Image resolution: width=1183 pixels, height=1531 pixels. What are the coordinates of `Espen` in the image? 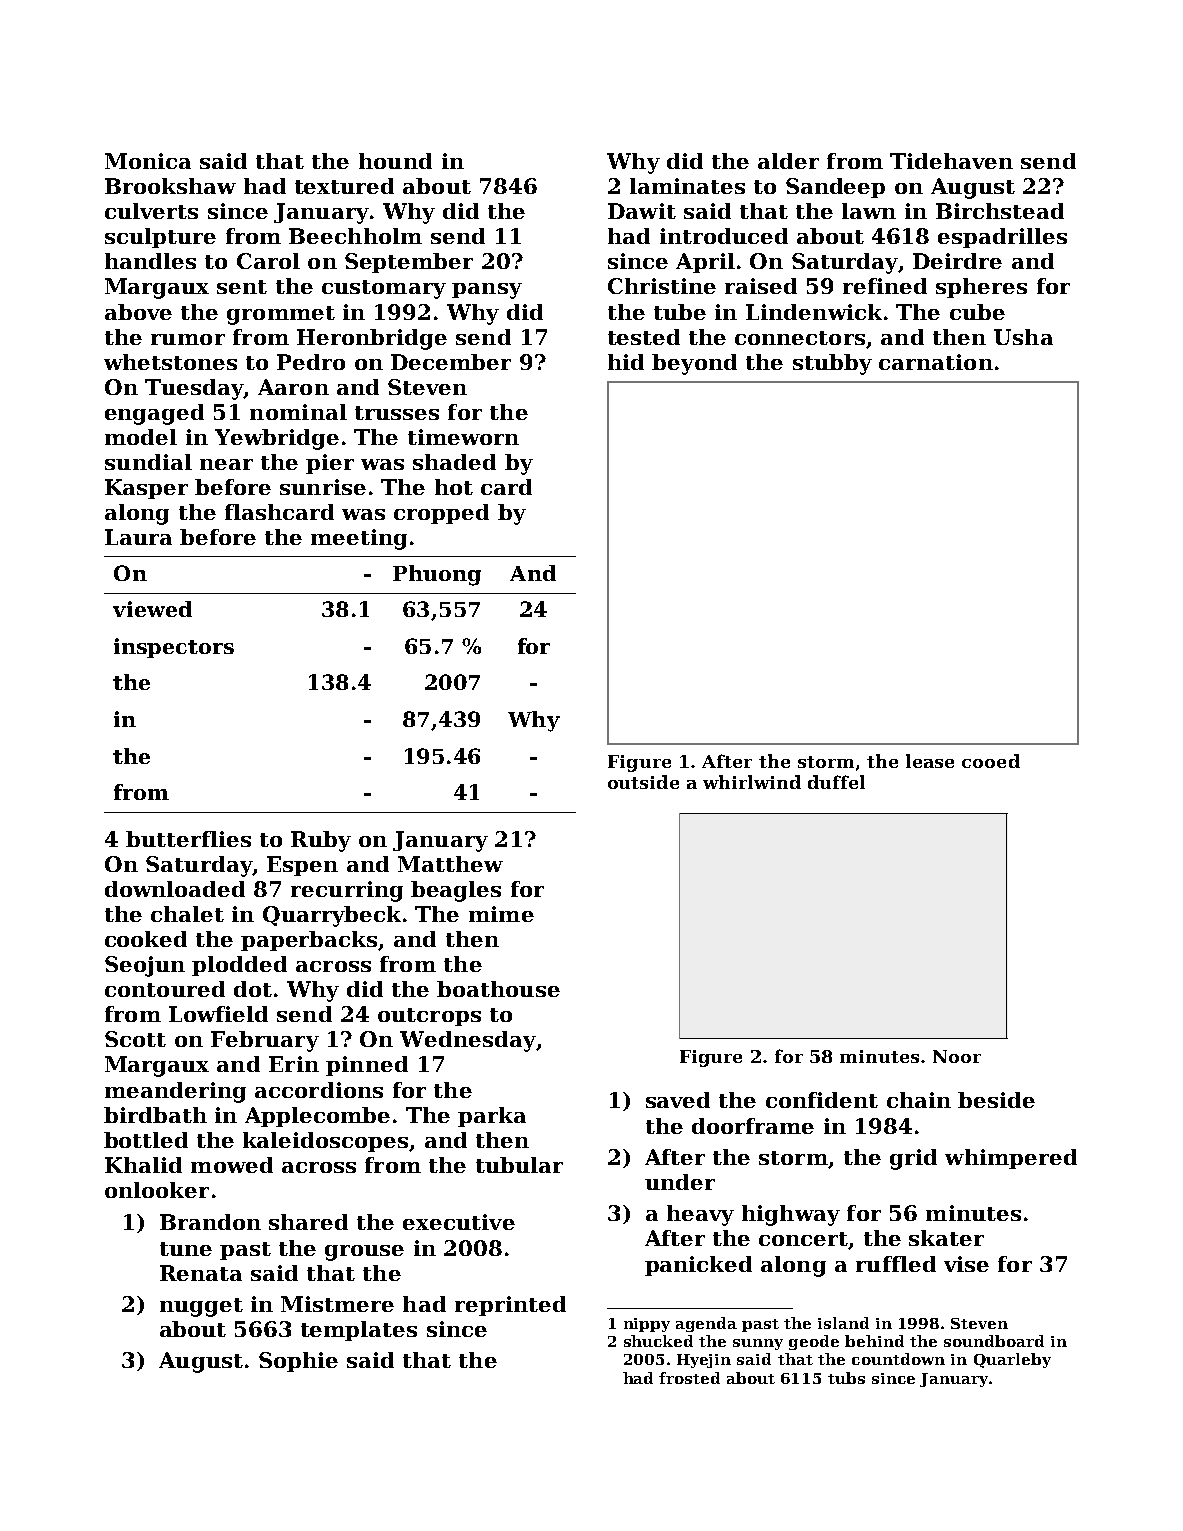 It's located at (302, 866).
